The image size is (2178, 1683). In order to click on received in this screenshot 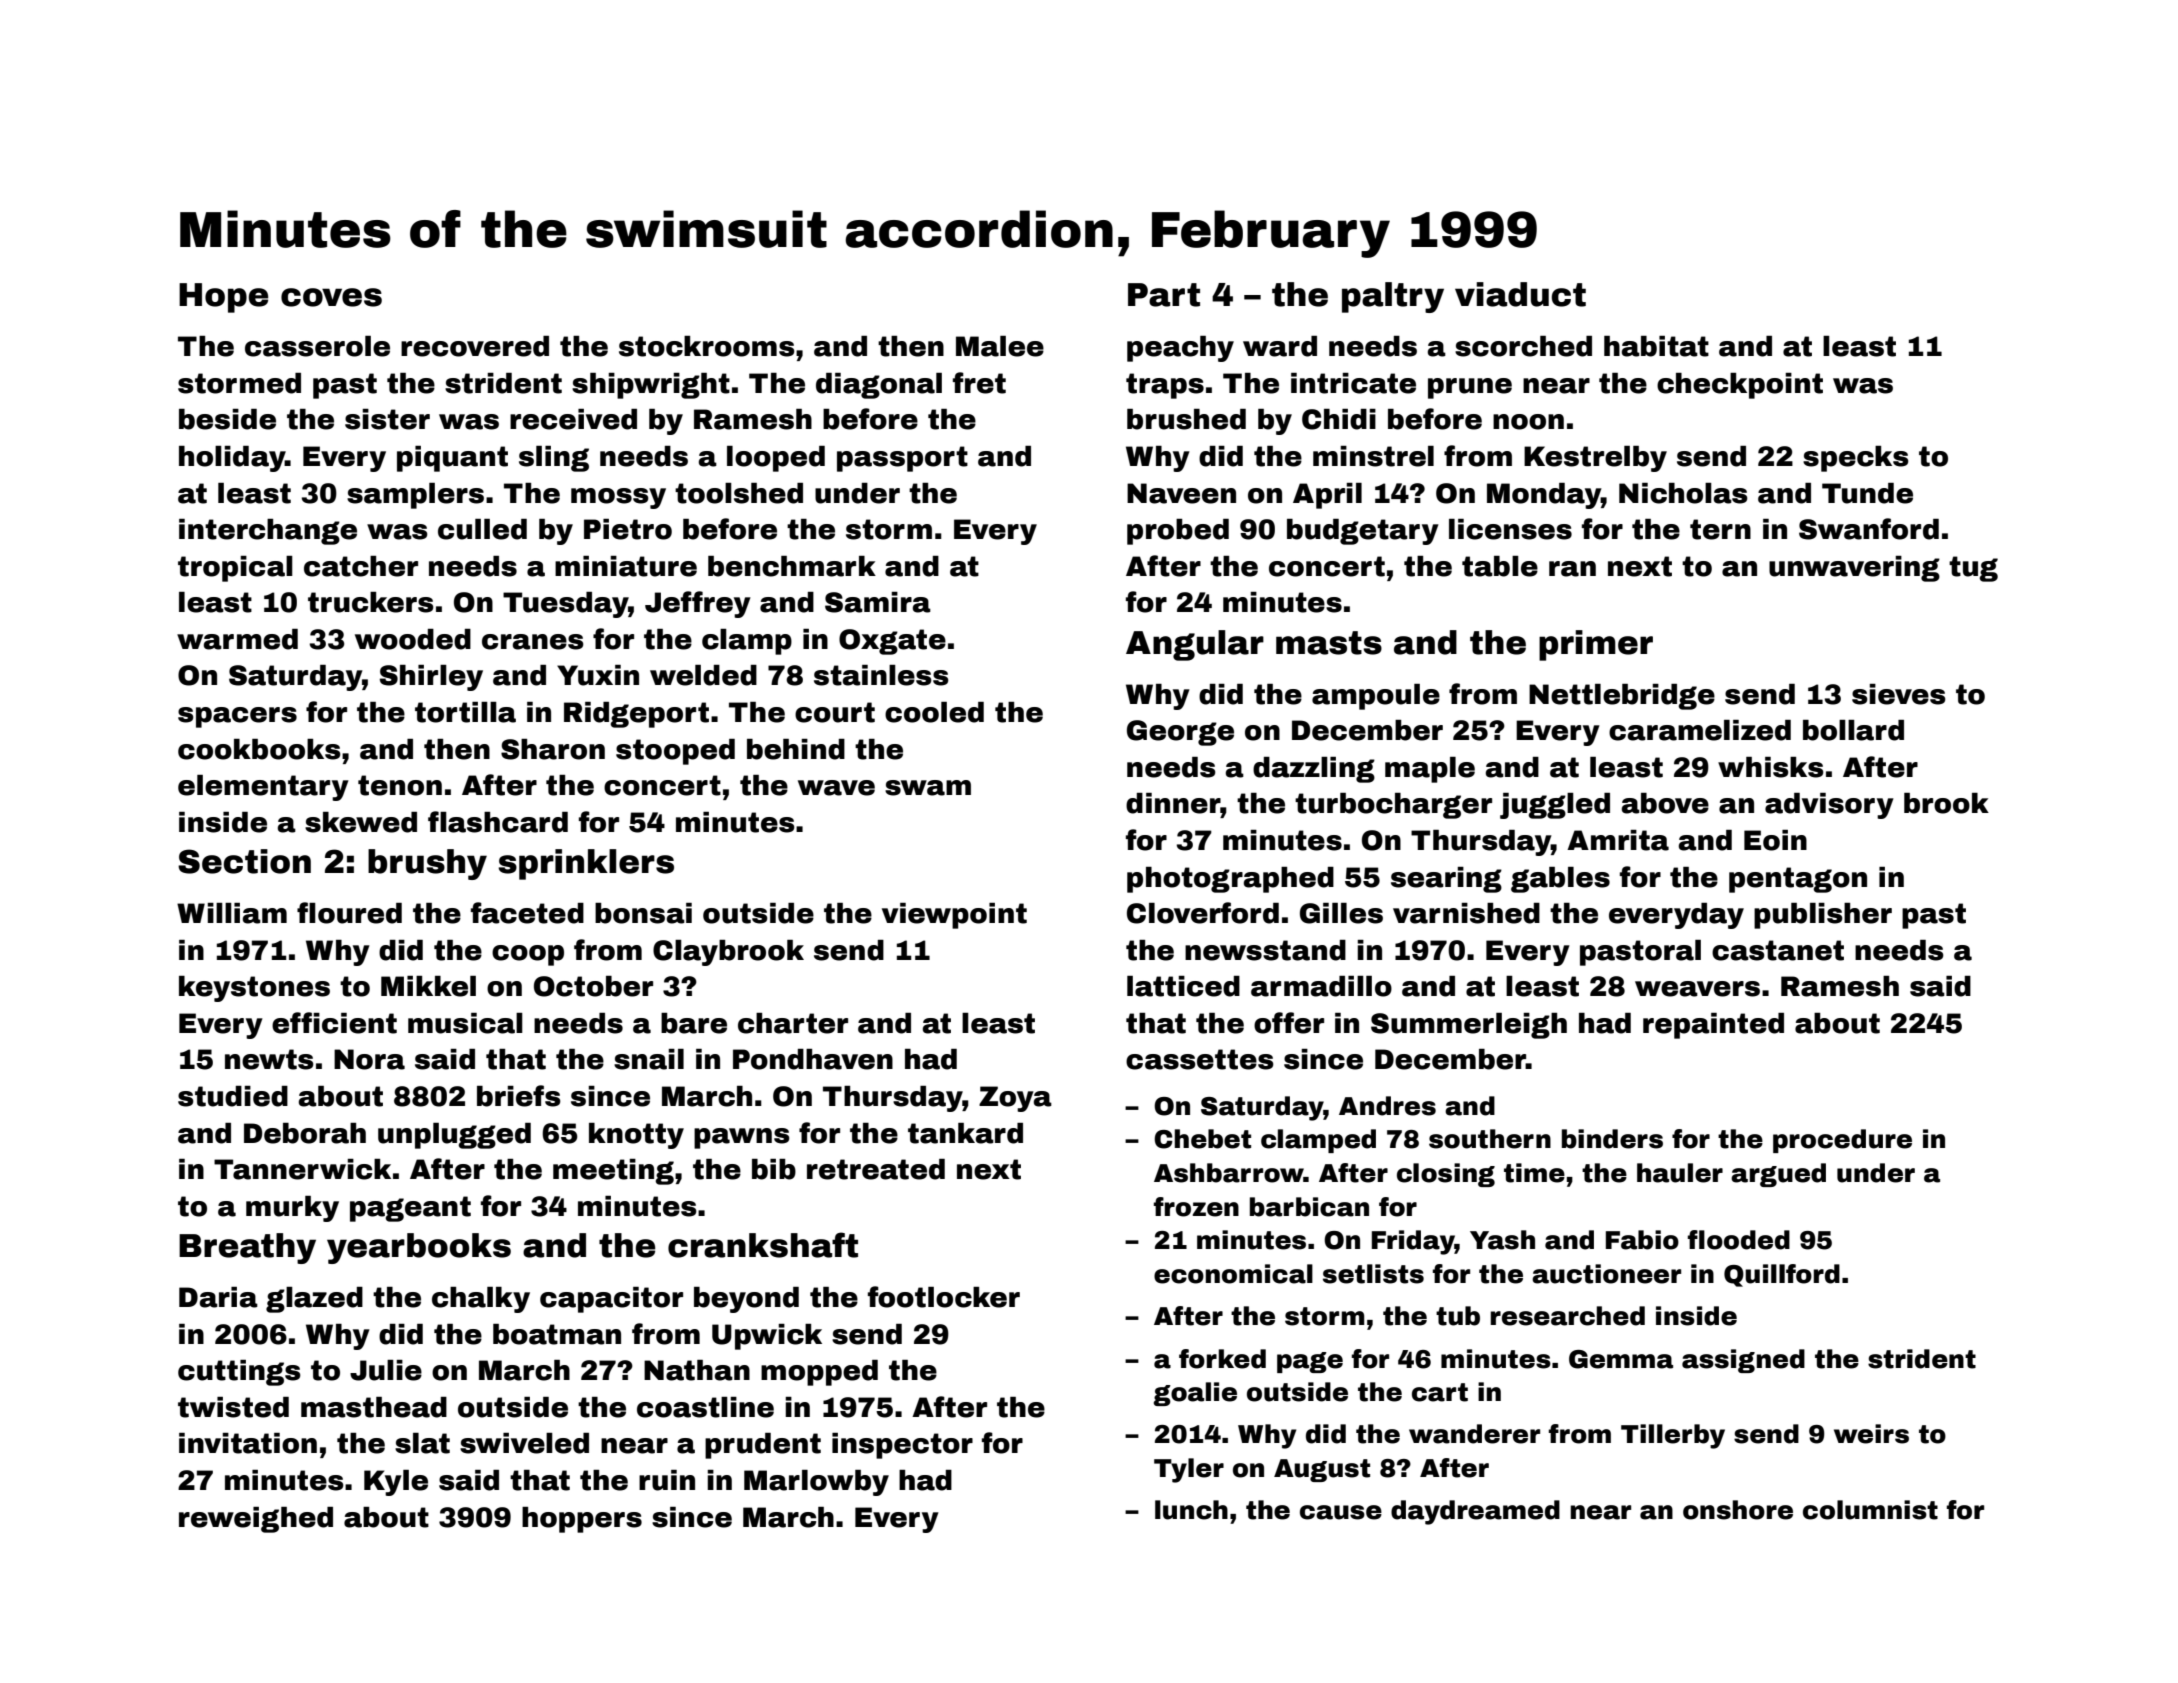, I will do `click(573, 419)`.
